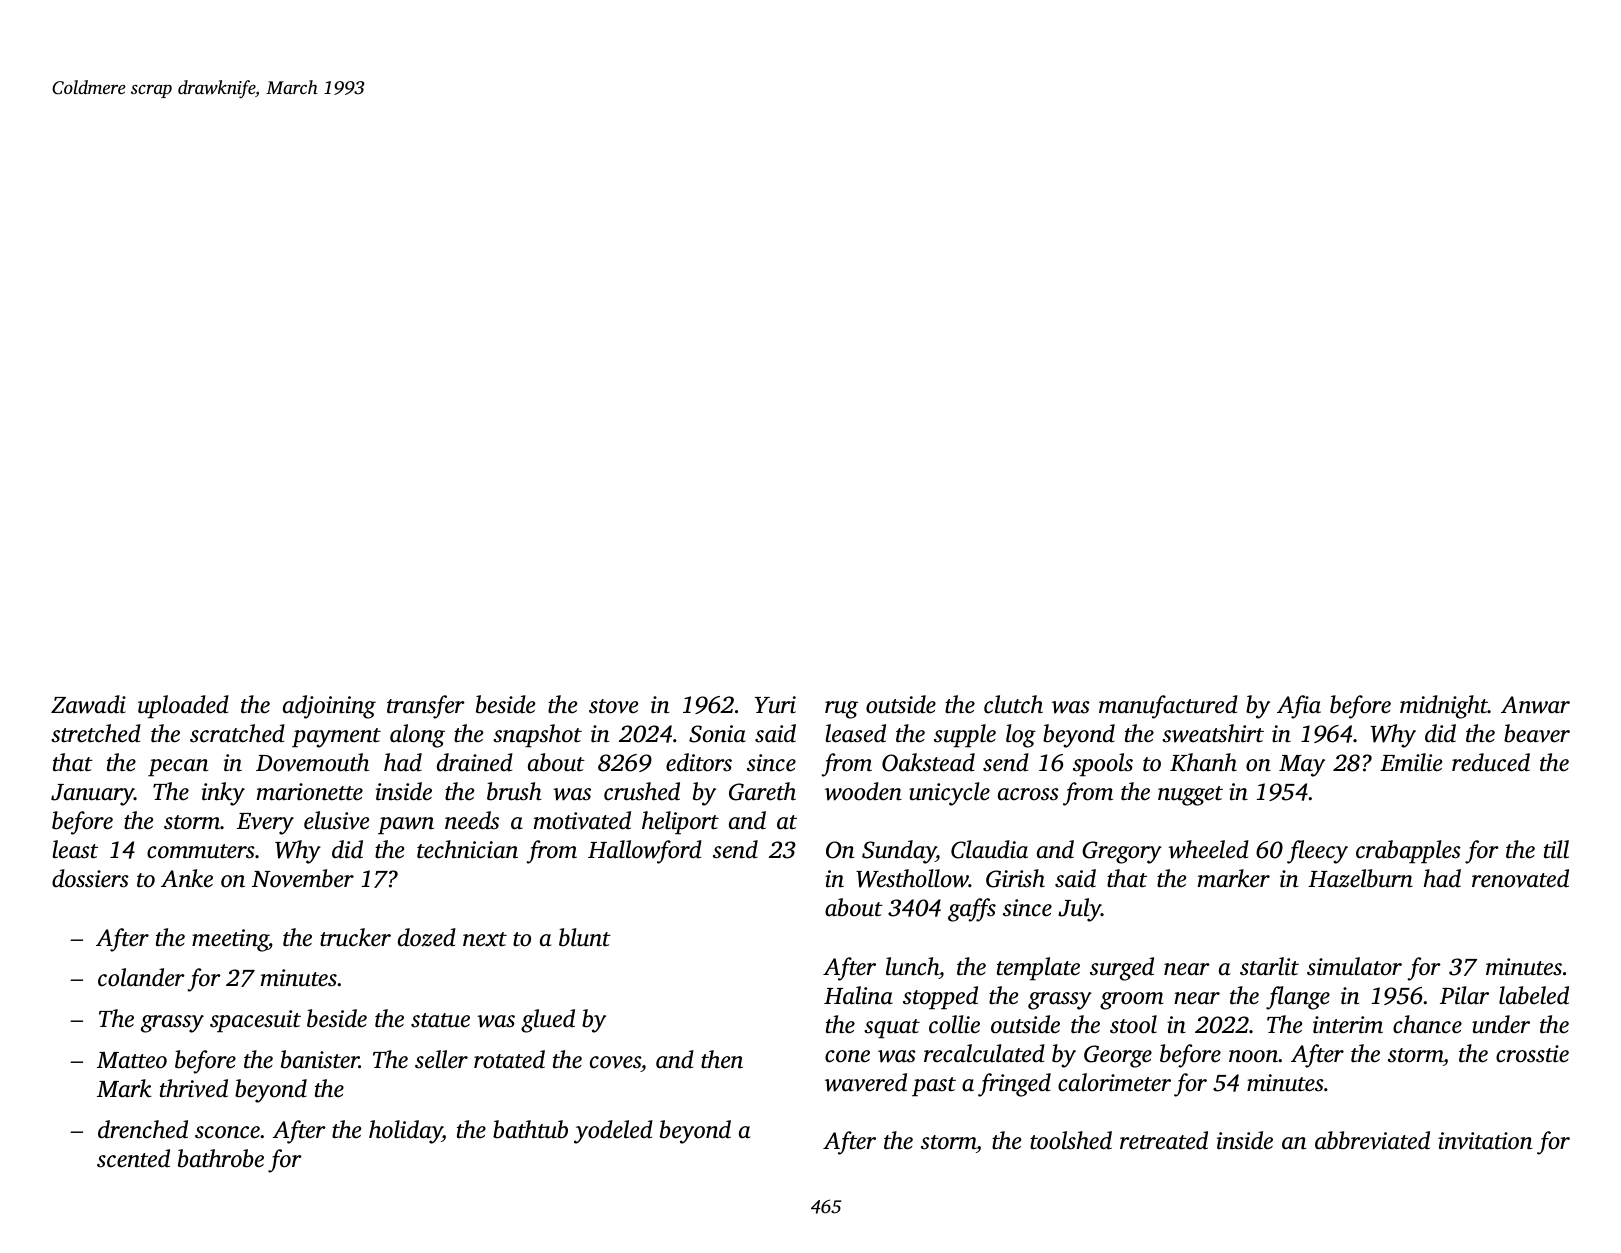 This screenshot has height=1253, width=1621. Describe the element at coordinates (1190, 796) in the screenshot. I see `nugget` at that location.
